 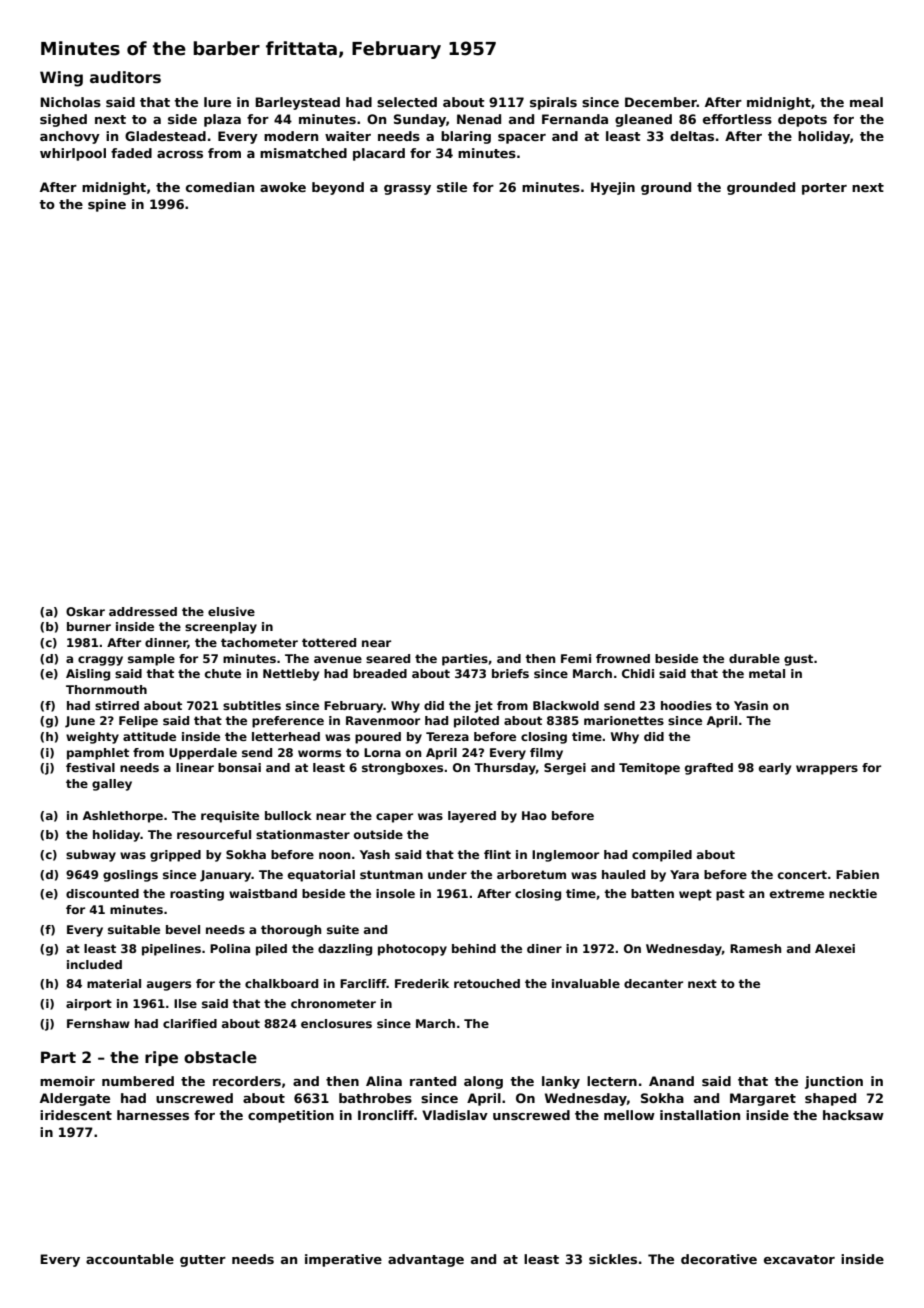 I want to click on bullock, so click(x=288, y=815).
